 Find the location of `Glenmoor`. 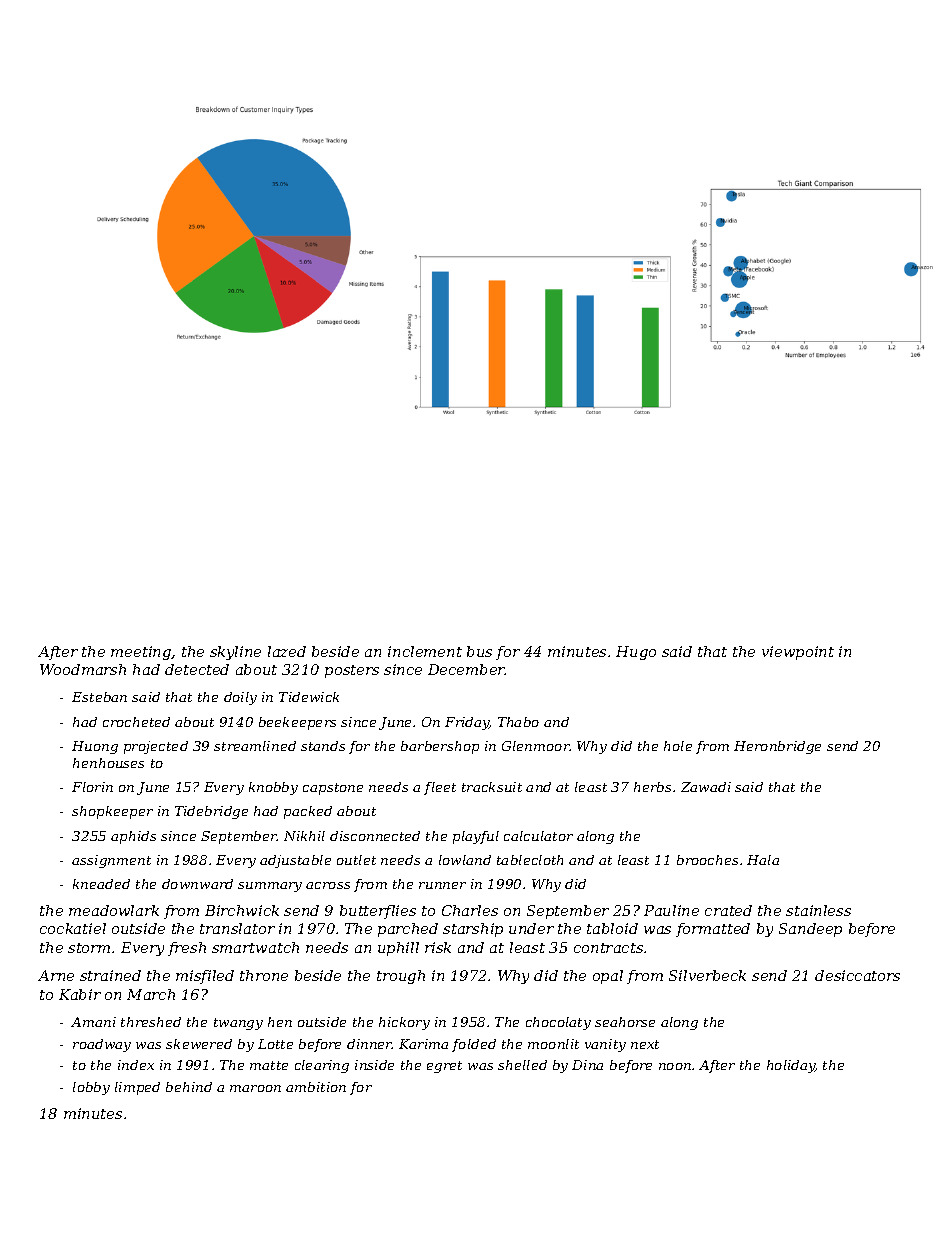

Glenmoor is located at coordinates (536, 746).
